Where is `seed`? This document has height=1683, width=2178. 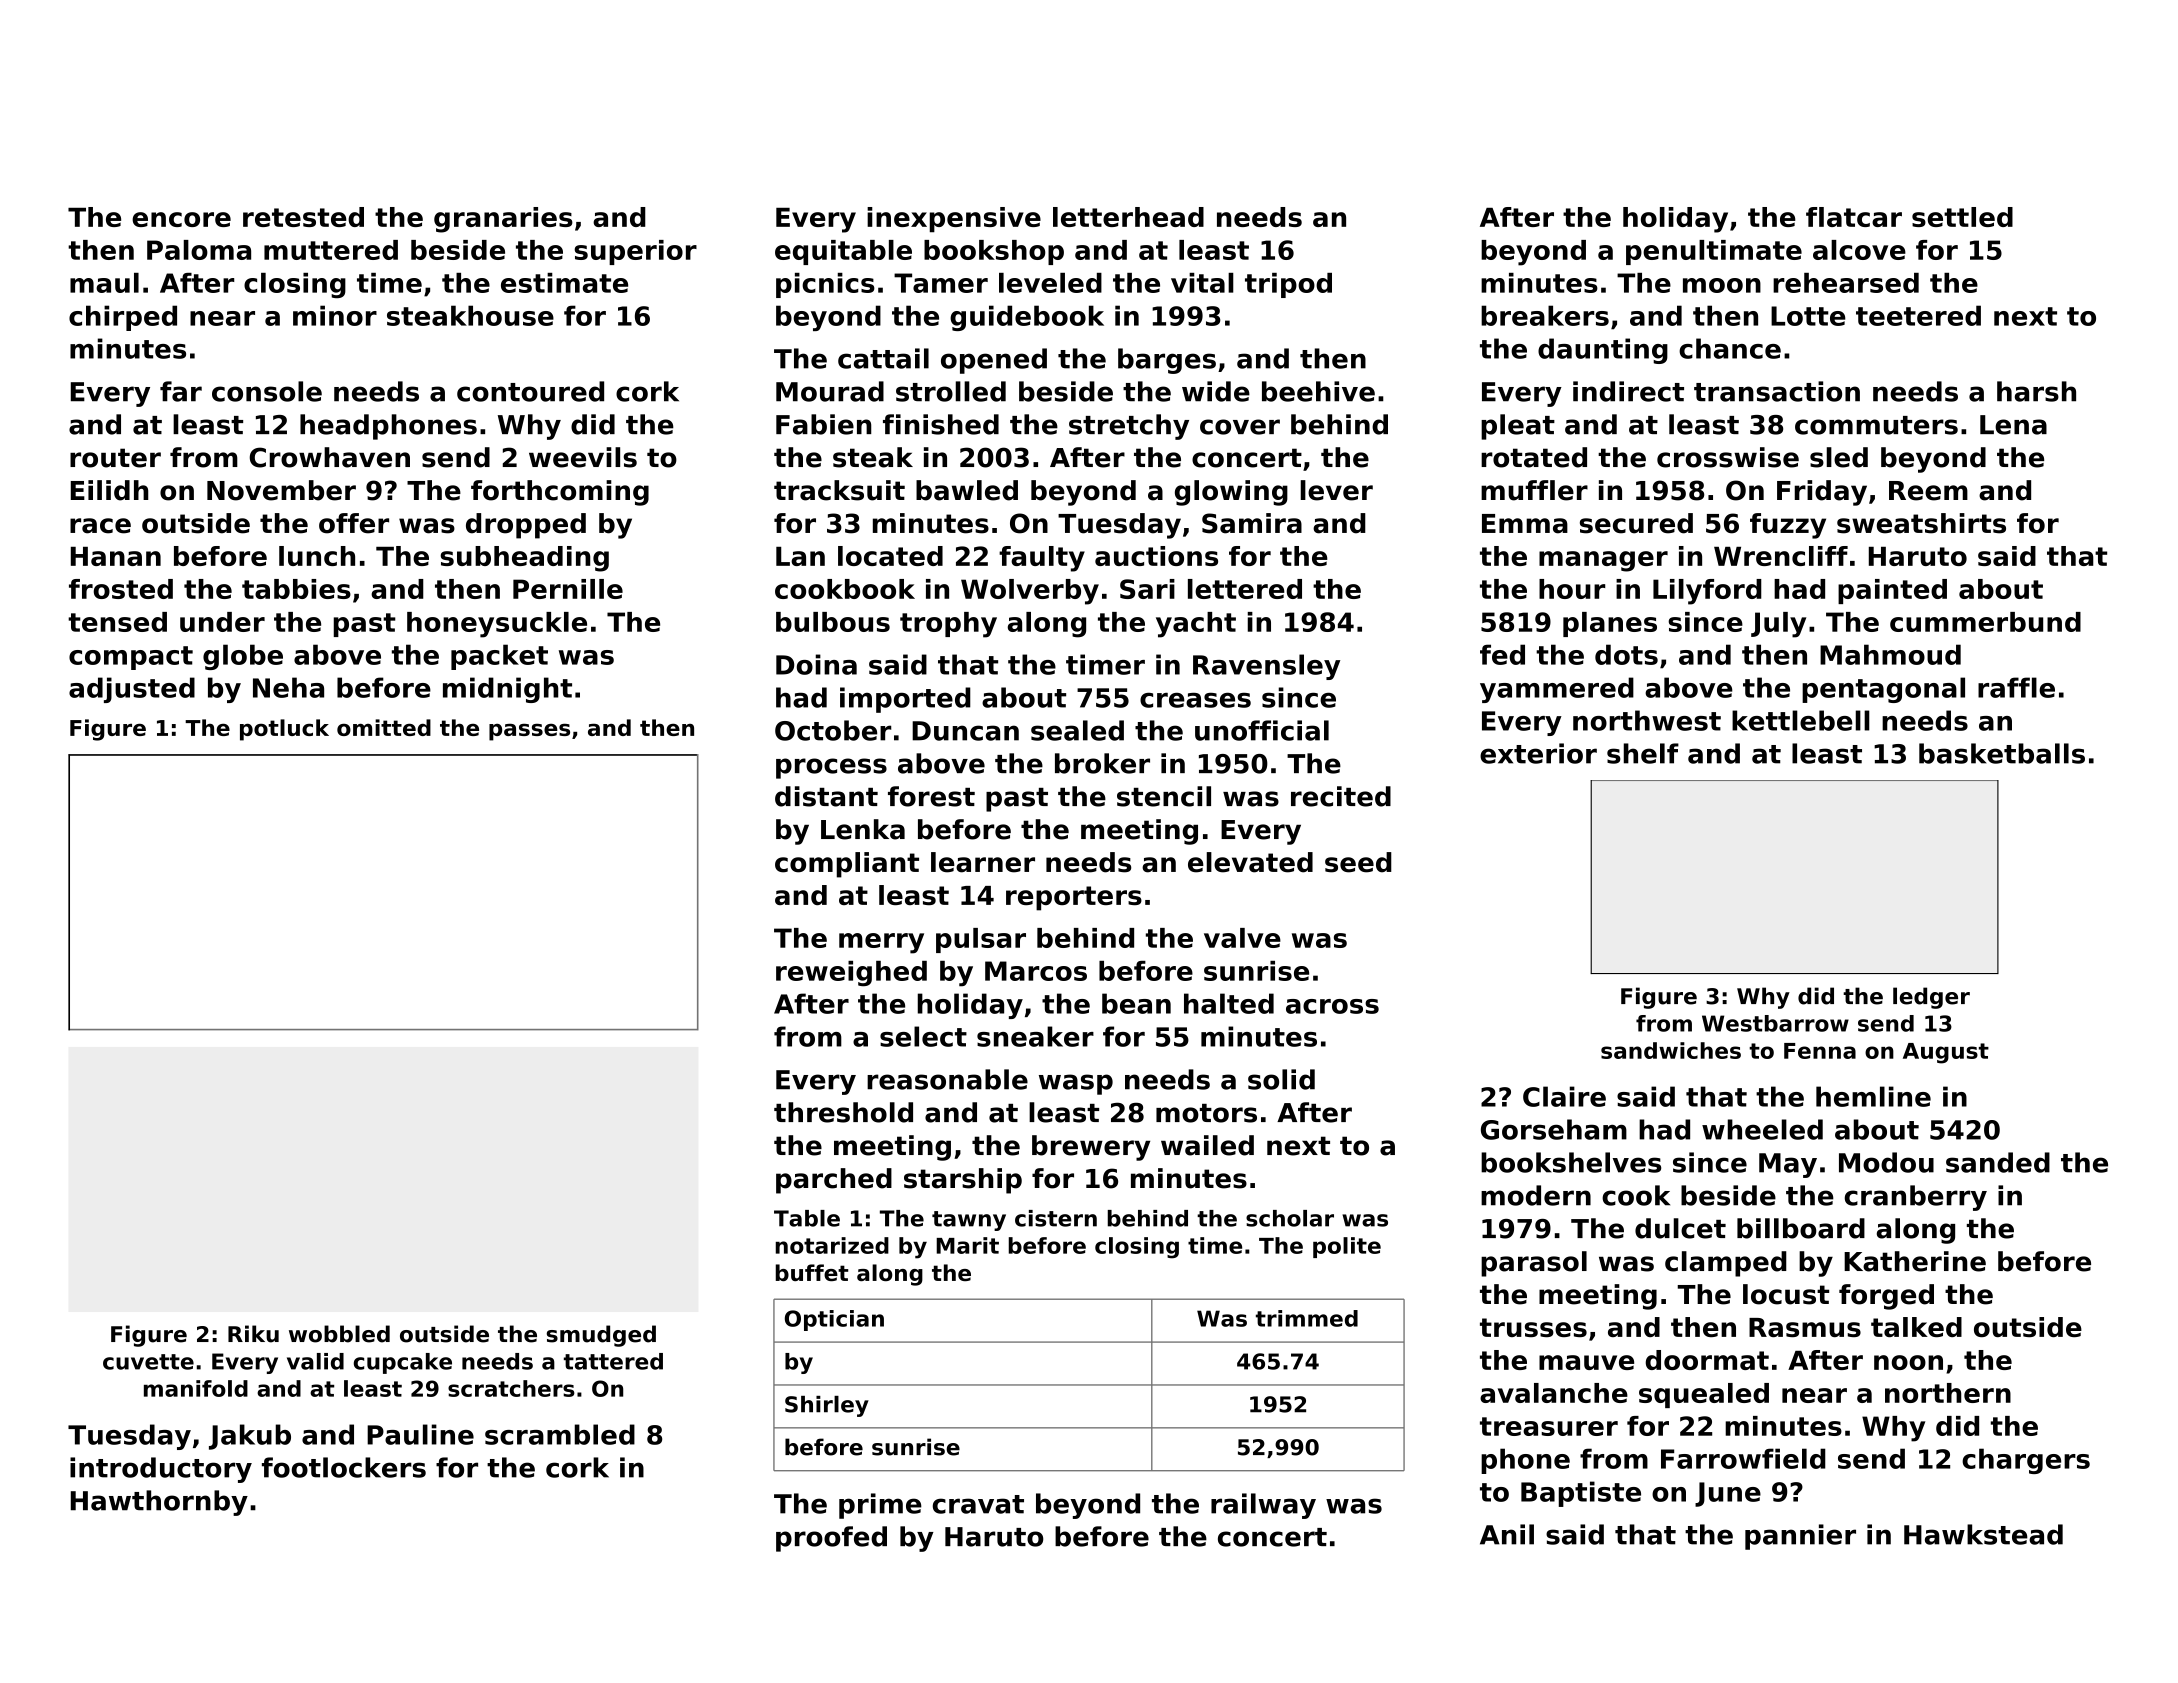
seed is located at coordinates (1358, 862).
